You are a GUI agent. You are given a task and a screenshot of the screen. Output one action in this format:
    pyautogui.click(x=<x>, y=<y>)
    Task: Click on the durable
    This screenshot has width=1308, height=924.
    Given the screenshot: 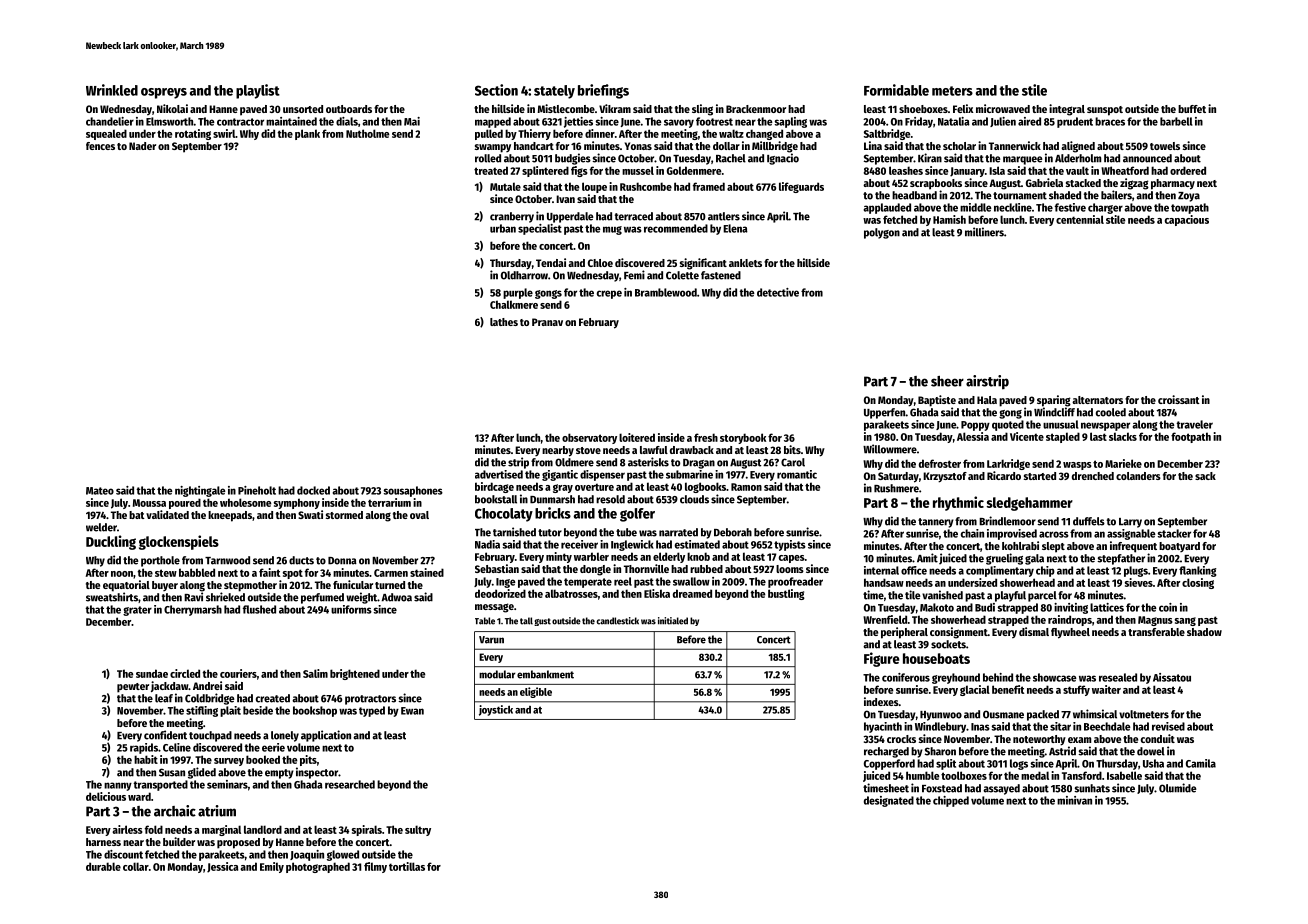 What is the action you would take?
    pyautogui.click(x=103, y=866)
